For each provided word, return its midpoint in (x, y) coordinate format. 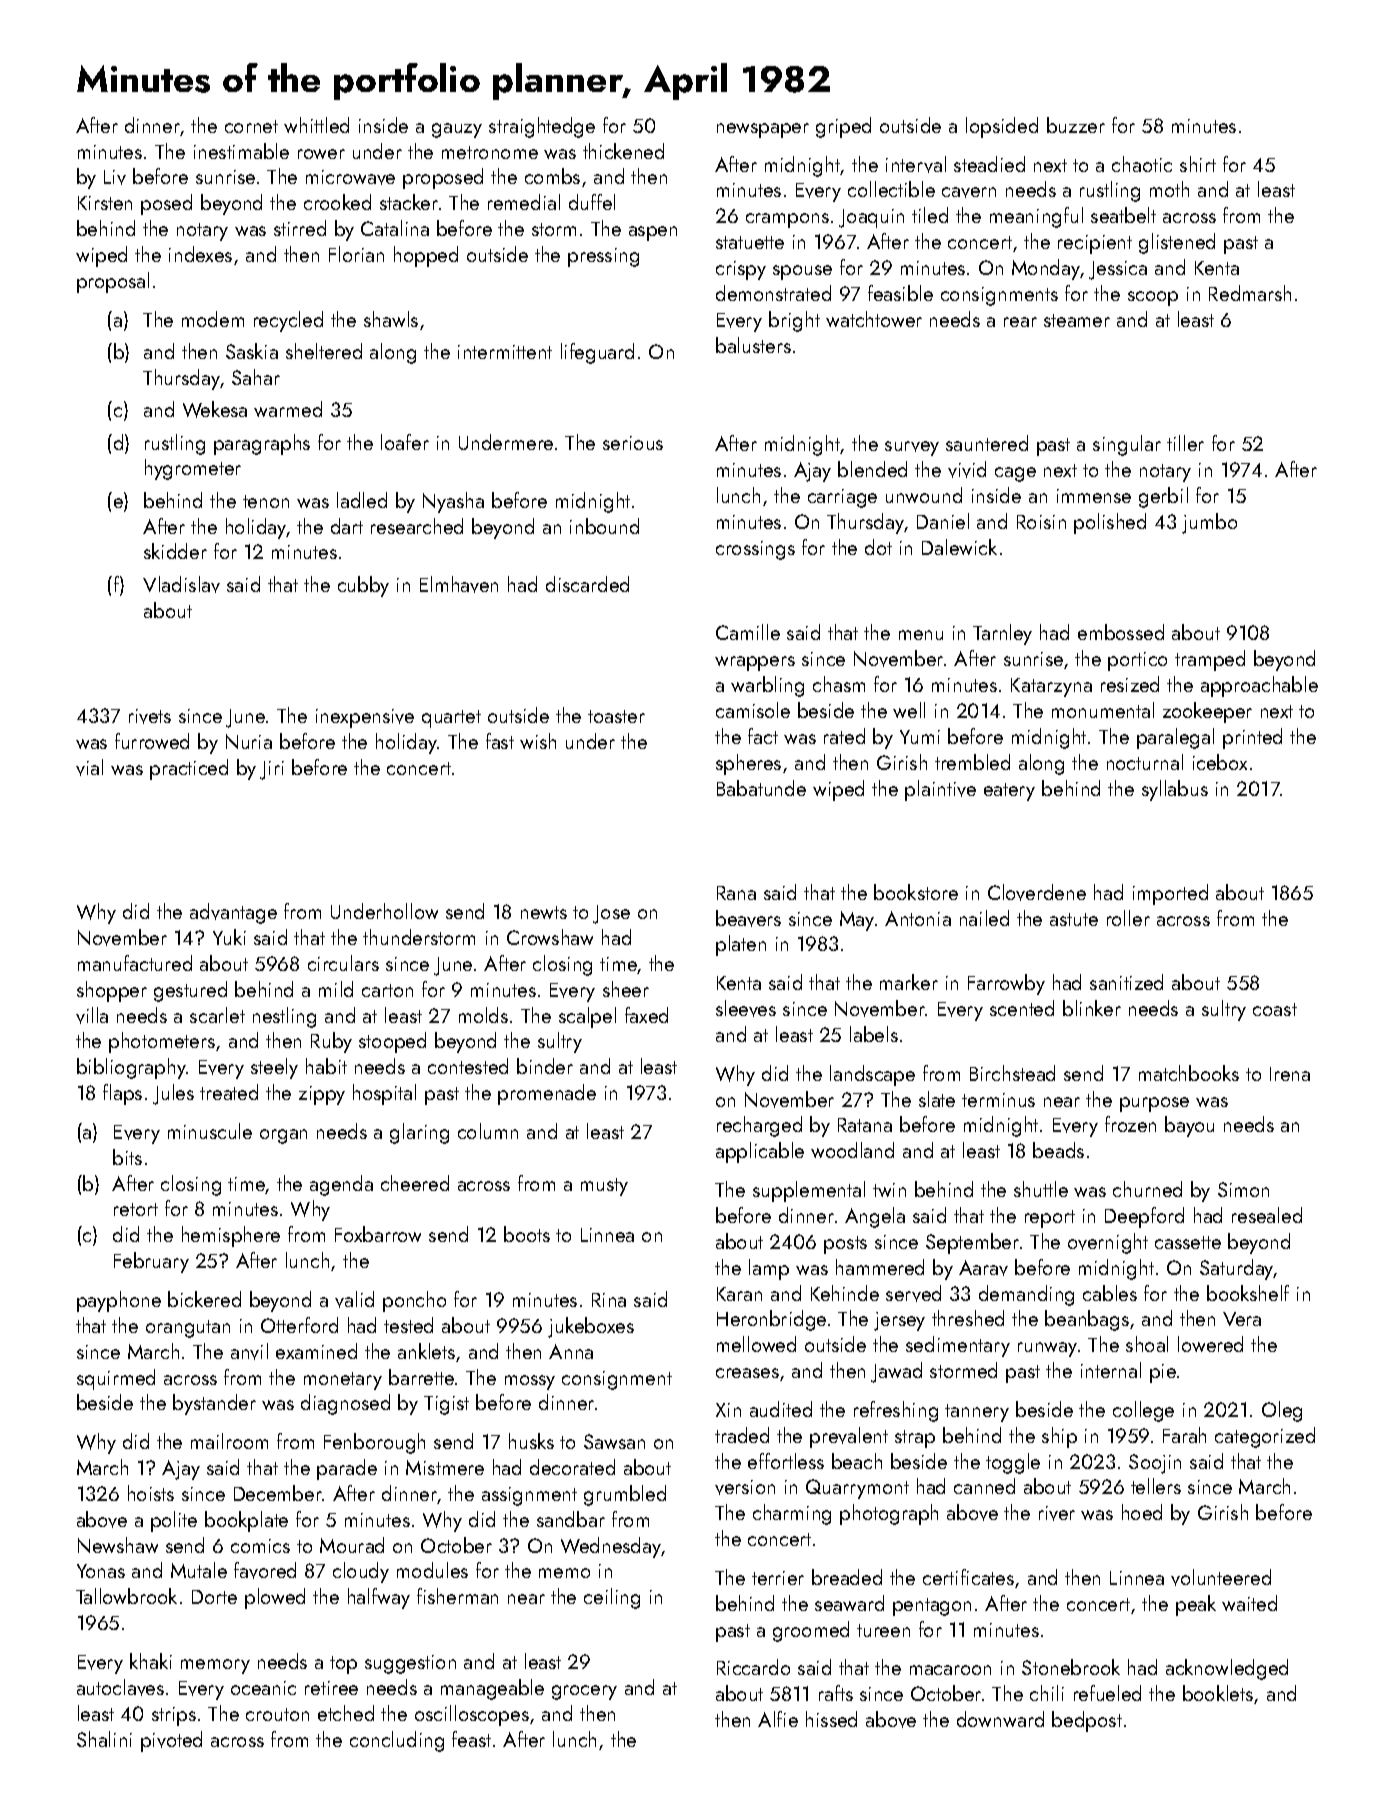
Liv (115, 177)
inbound (604, 526)
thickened (623, 151)
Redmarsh (1250, 293)
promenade (547, 1094)
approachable (1259, 686)
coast (1275, 1009)
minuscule (210, 1131)
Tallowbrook (126, 1596)
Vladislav (181, 584)
